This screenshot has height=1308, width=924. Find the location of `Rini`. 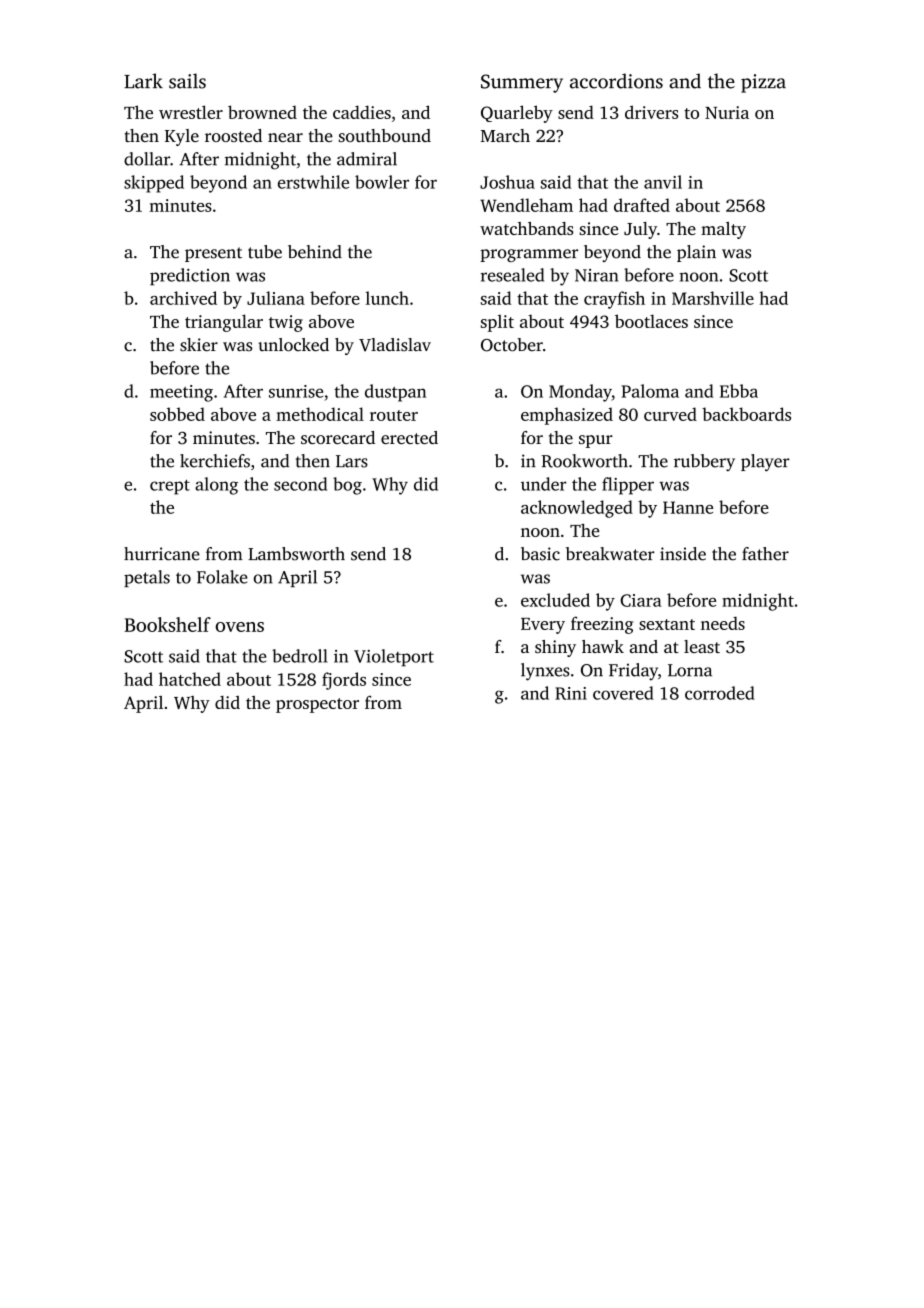

Rini is located at coordinates (571, 693).
